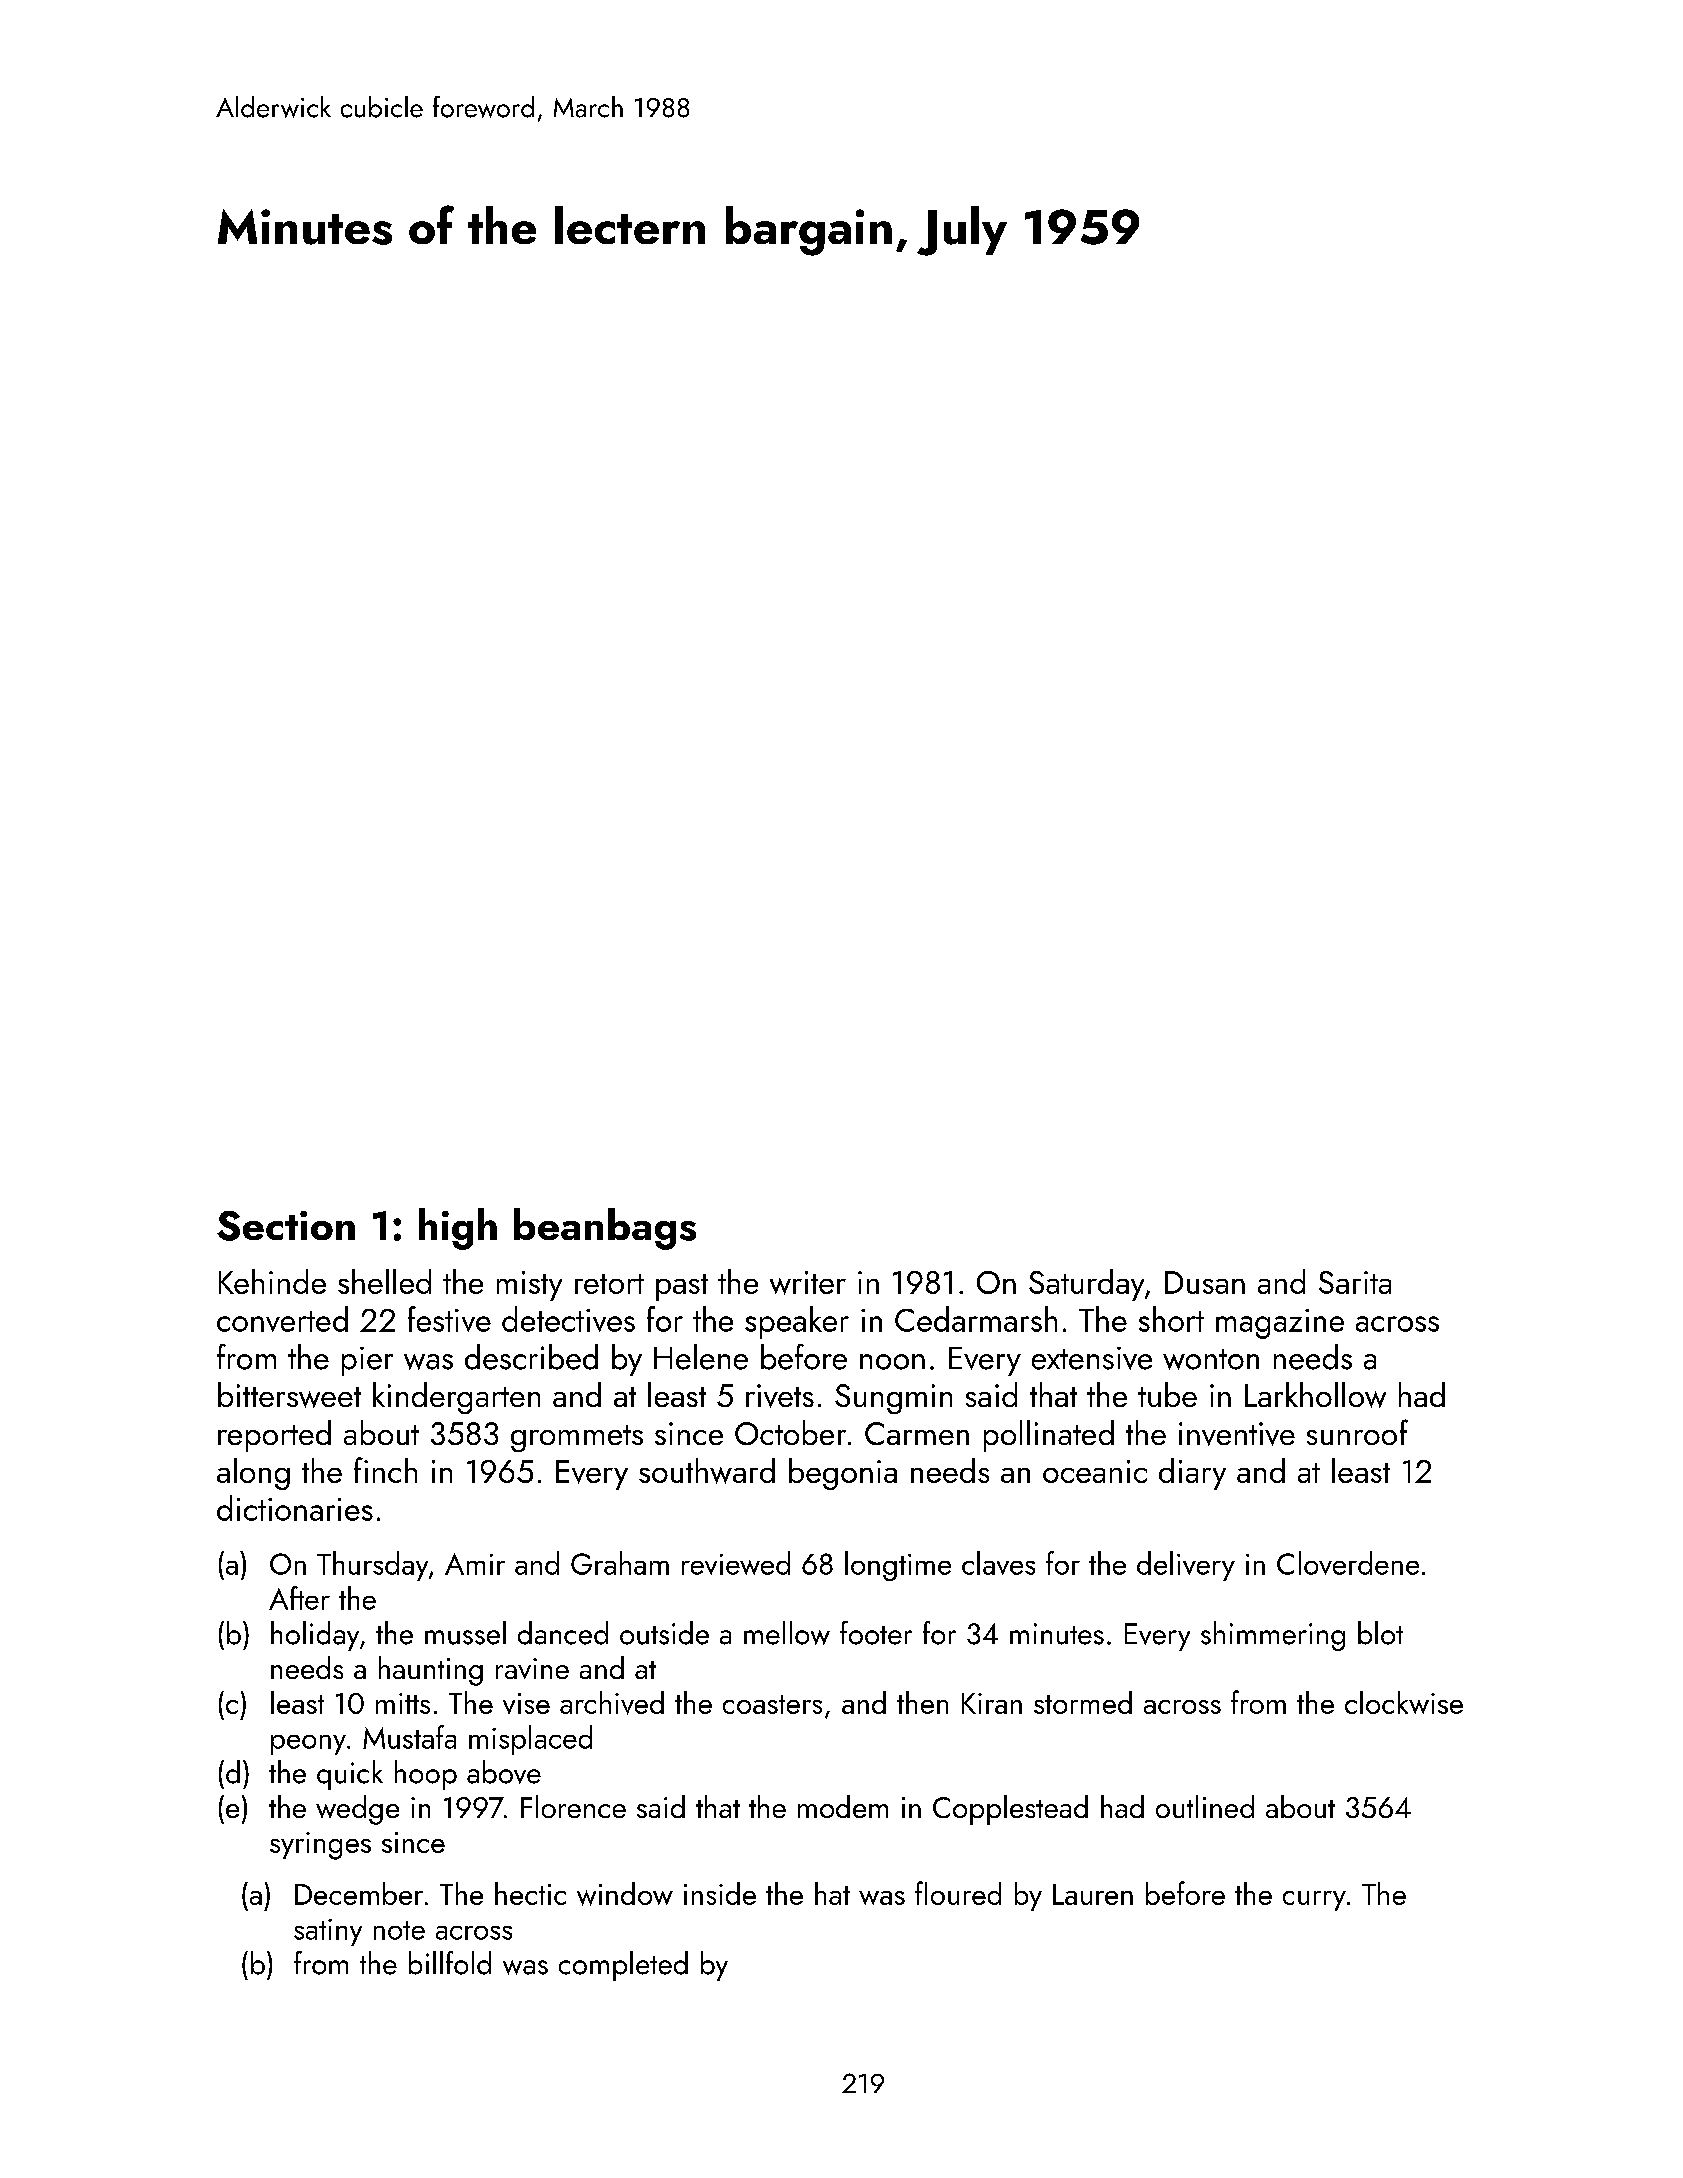  Describe the element at coordinates (450, 1963) in the screenshot. I see `billfold` at that location.
